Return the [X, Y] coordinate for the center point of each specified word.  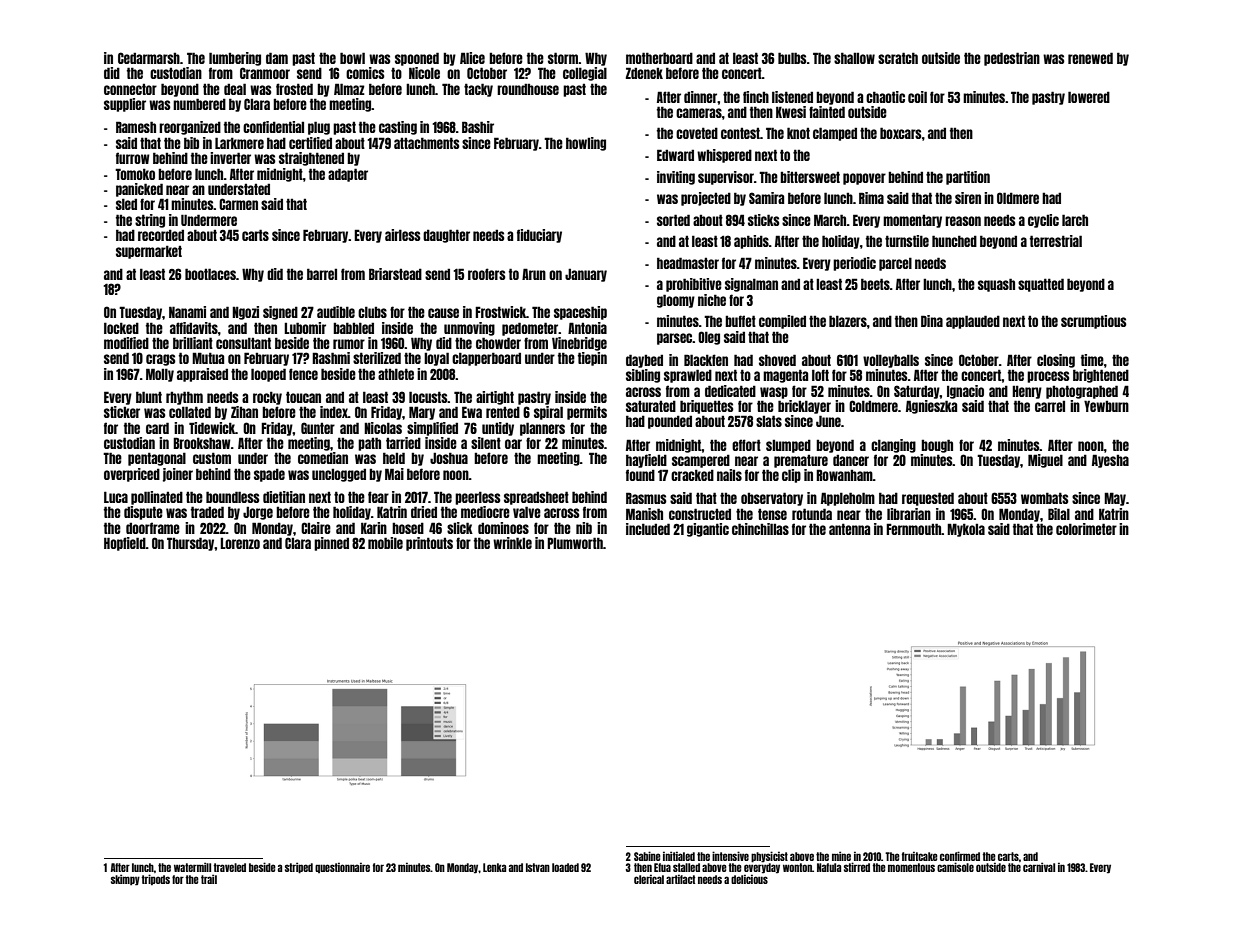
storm [563, 58]
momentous [911, 867]
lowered [1089, 97]
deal [235, 89]
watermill [192, 867]
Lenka [494, 867]
